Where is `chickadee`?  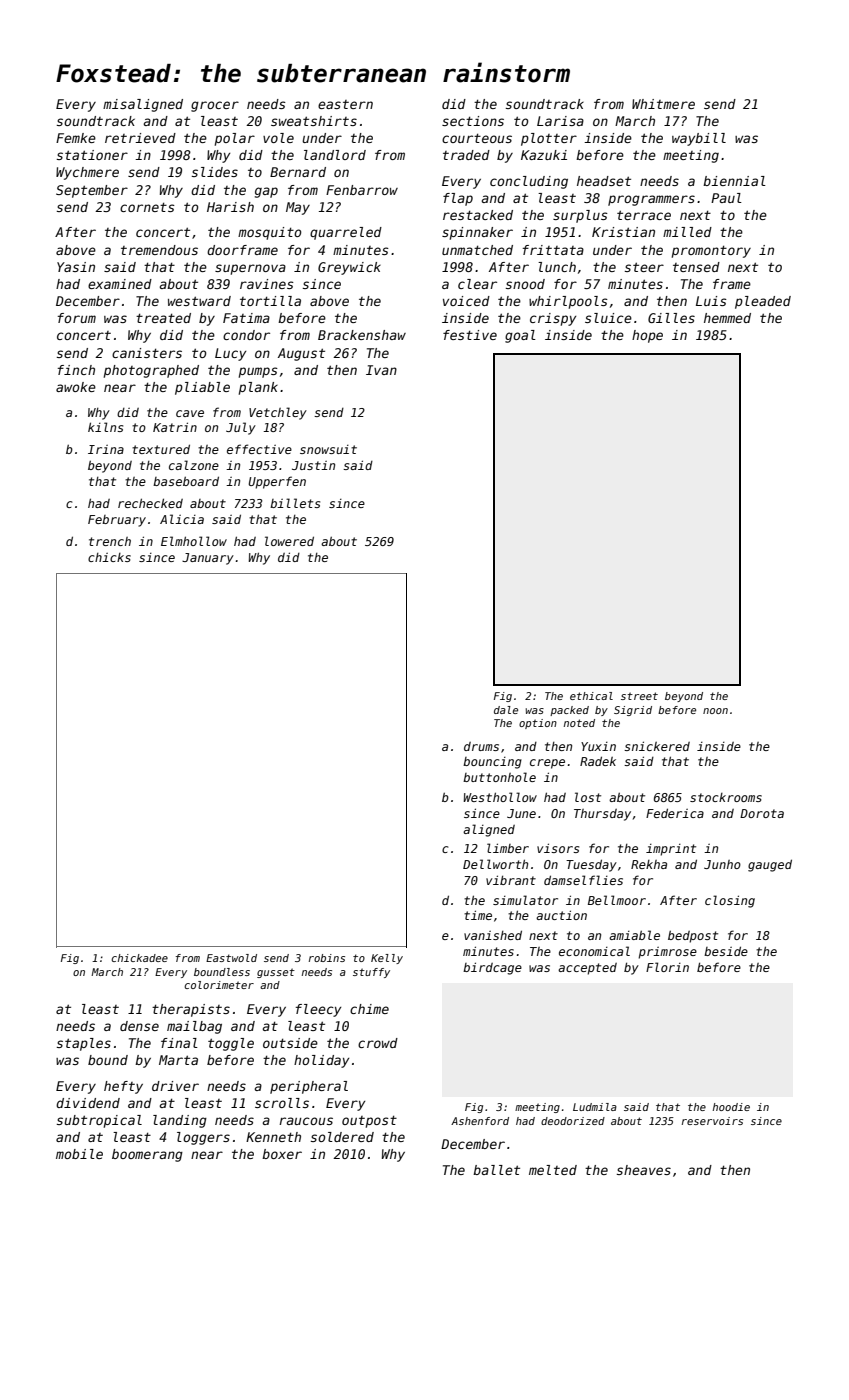
chickadee is located at coordinates (139, 958).
